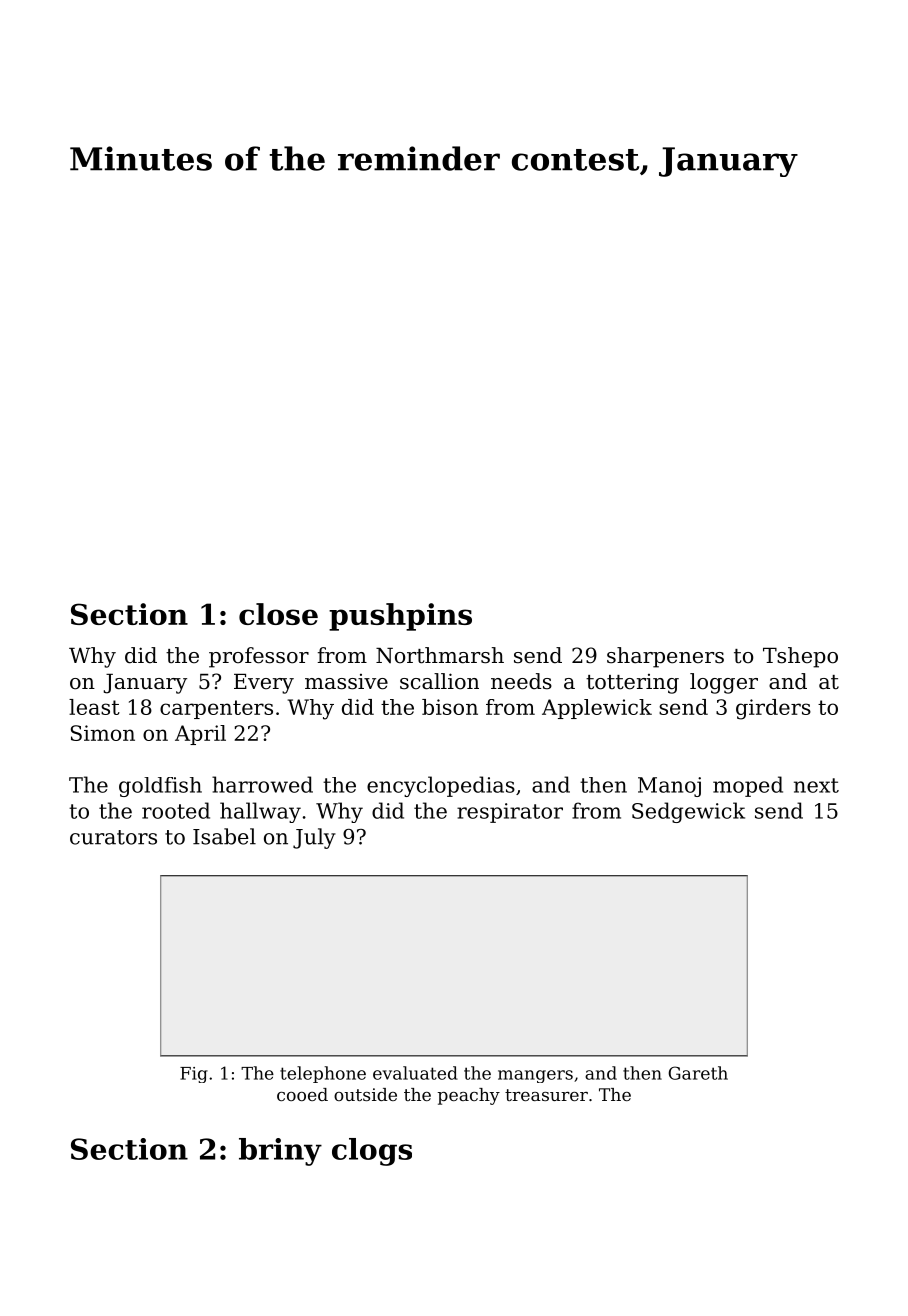 The height and width of the page is (1316, 908). I want to click on least, so click(94, 707).
